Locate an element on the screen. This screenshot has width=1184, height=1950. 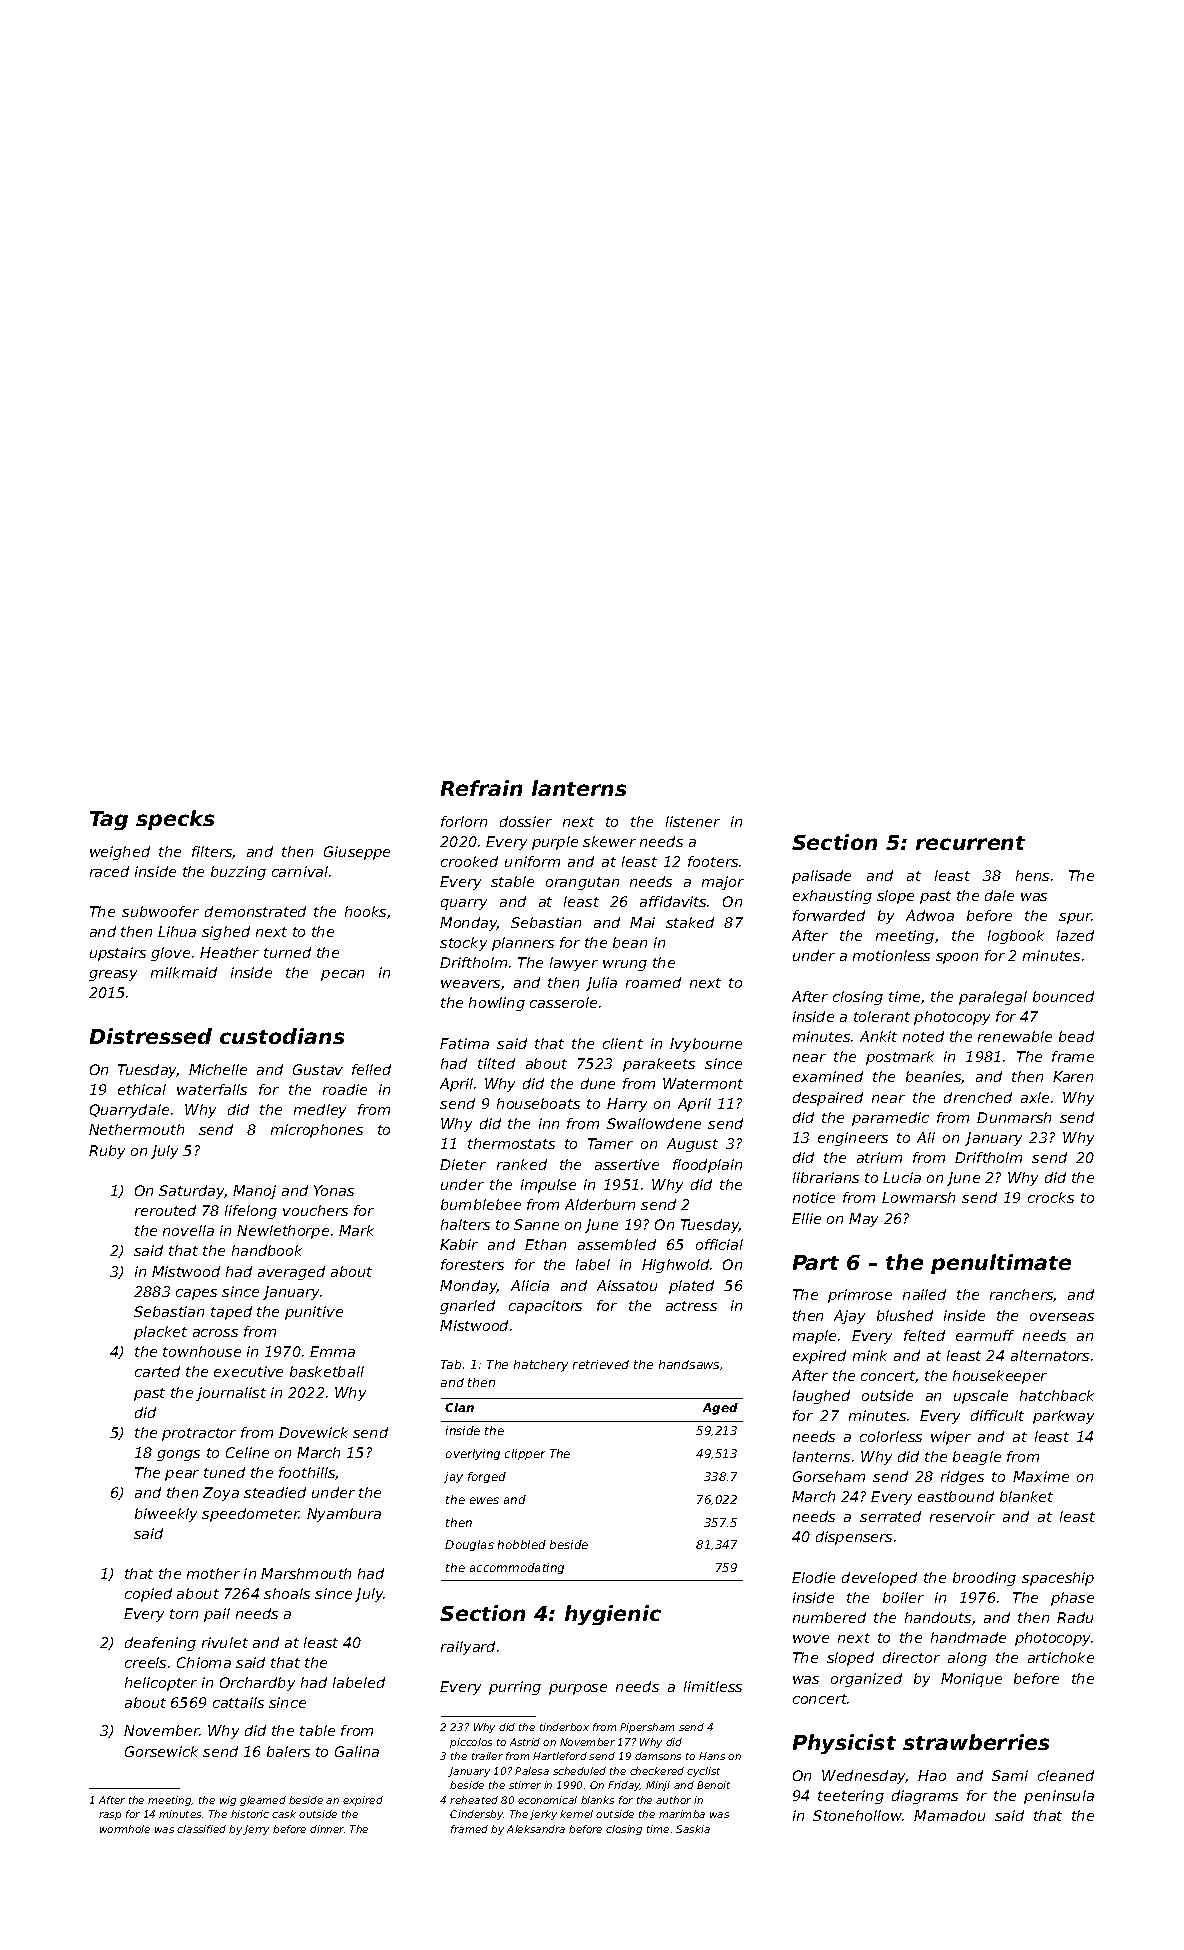
retrieved is located at coordinates (601, 1364).
